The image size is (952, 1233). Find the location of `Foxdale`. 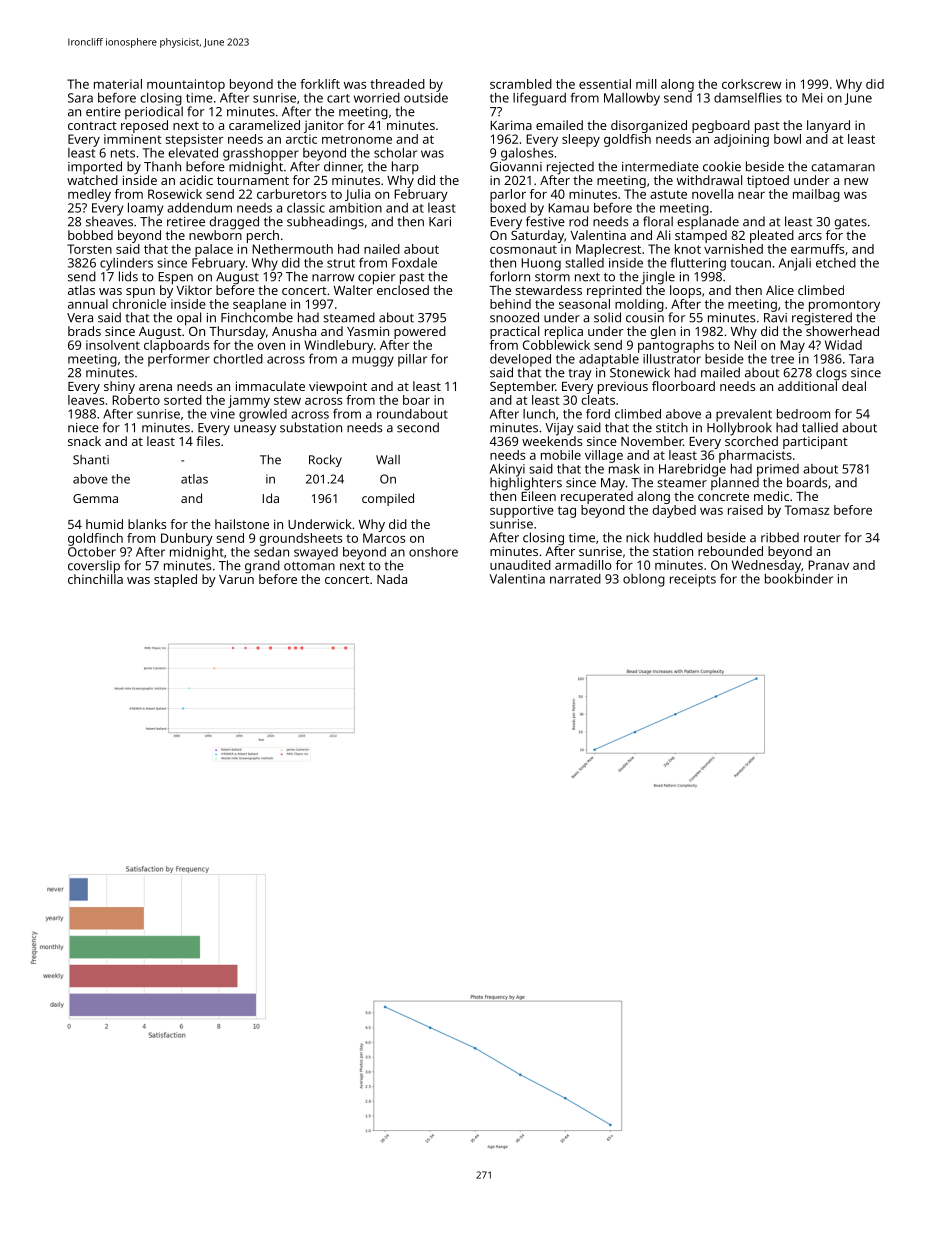

Foxdale is located at coordinates (414, 263).
